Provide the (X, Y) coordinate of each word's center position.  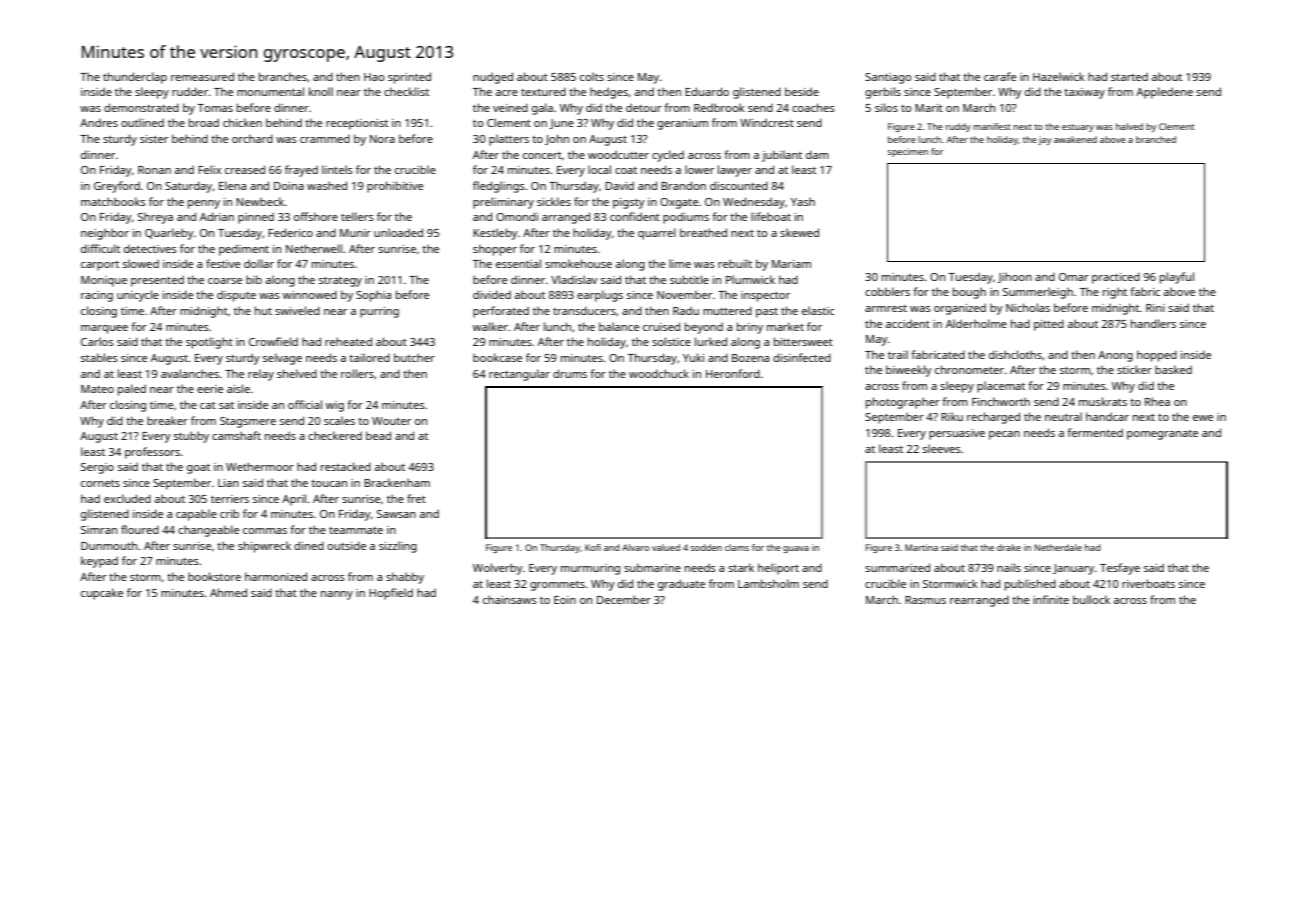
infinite (1051, 599)
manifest (992, 126)
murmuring (590, 569)
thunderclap (135, 78)
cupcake (102, 594)
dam (817, 154)
